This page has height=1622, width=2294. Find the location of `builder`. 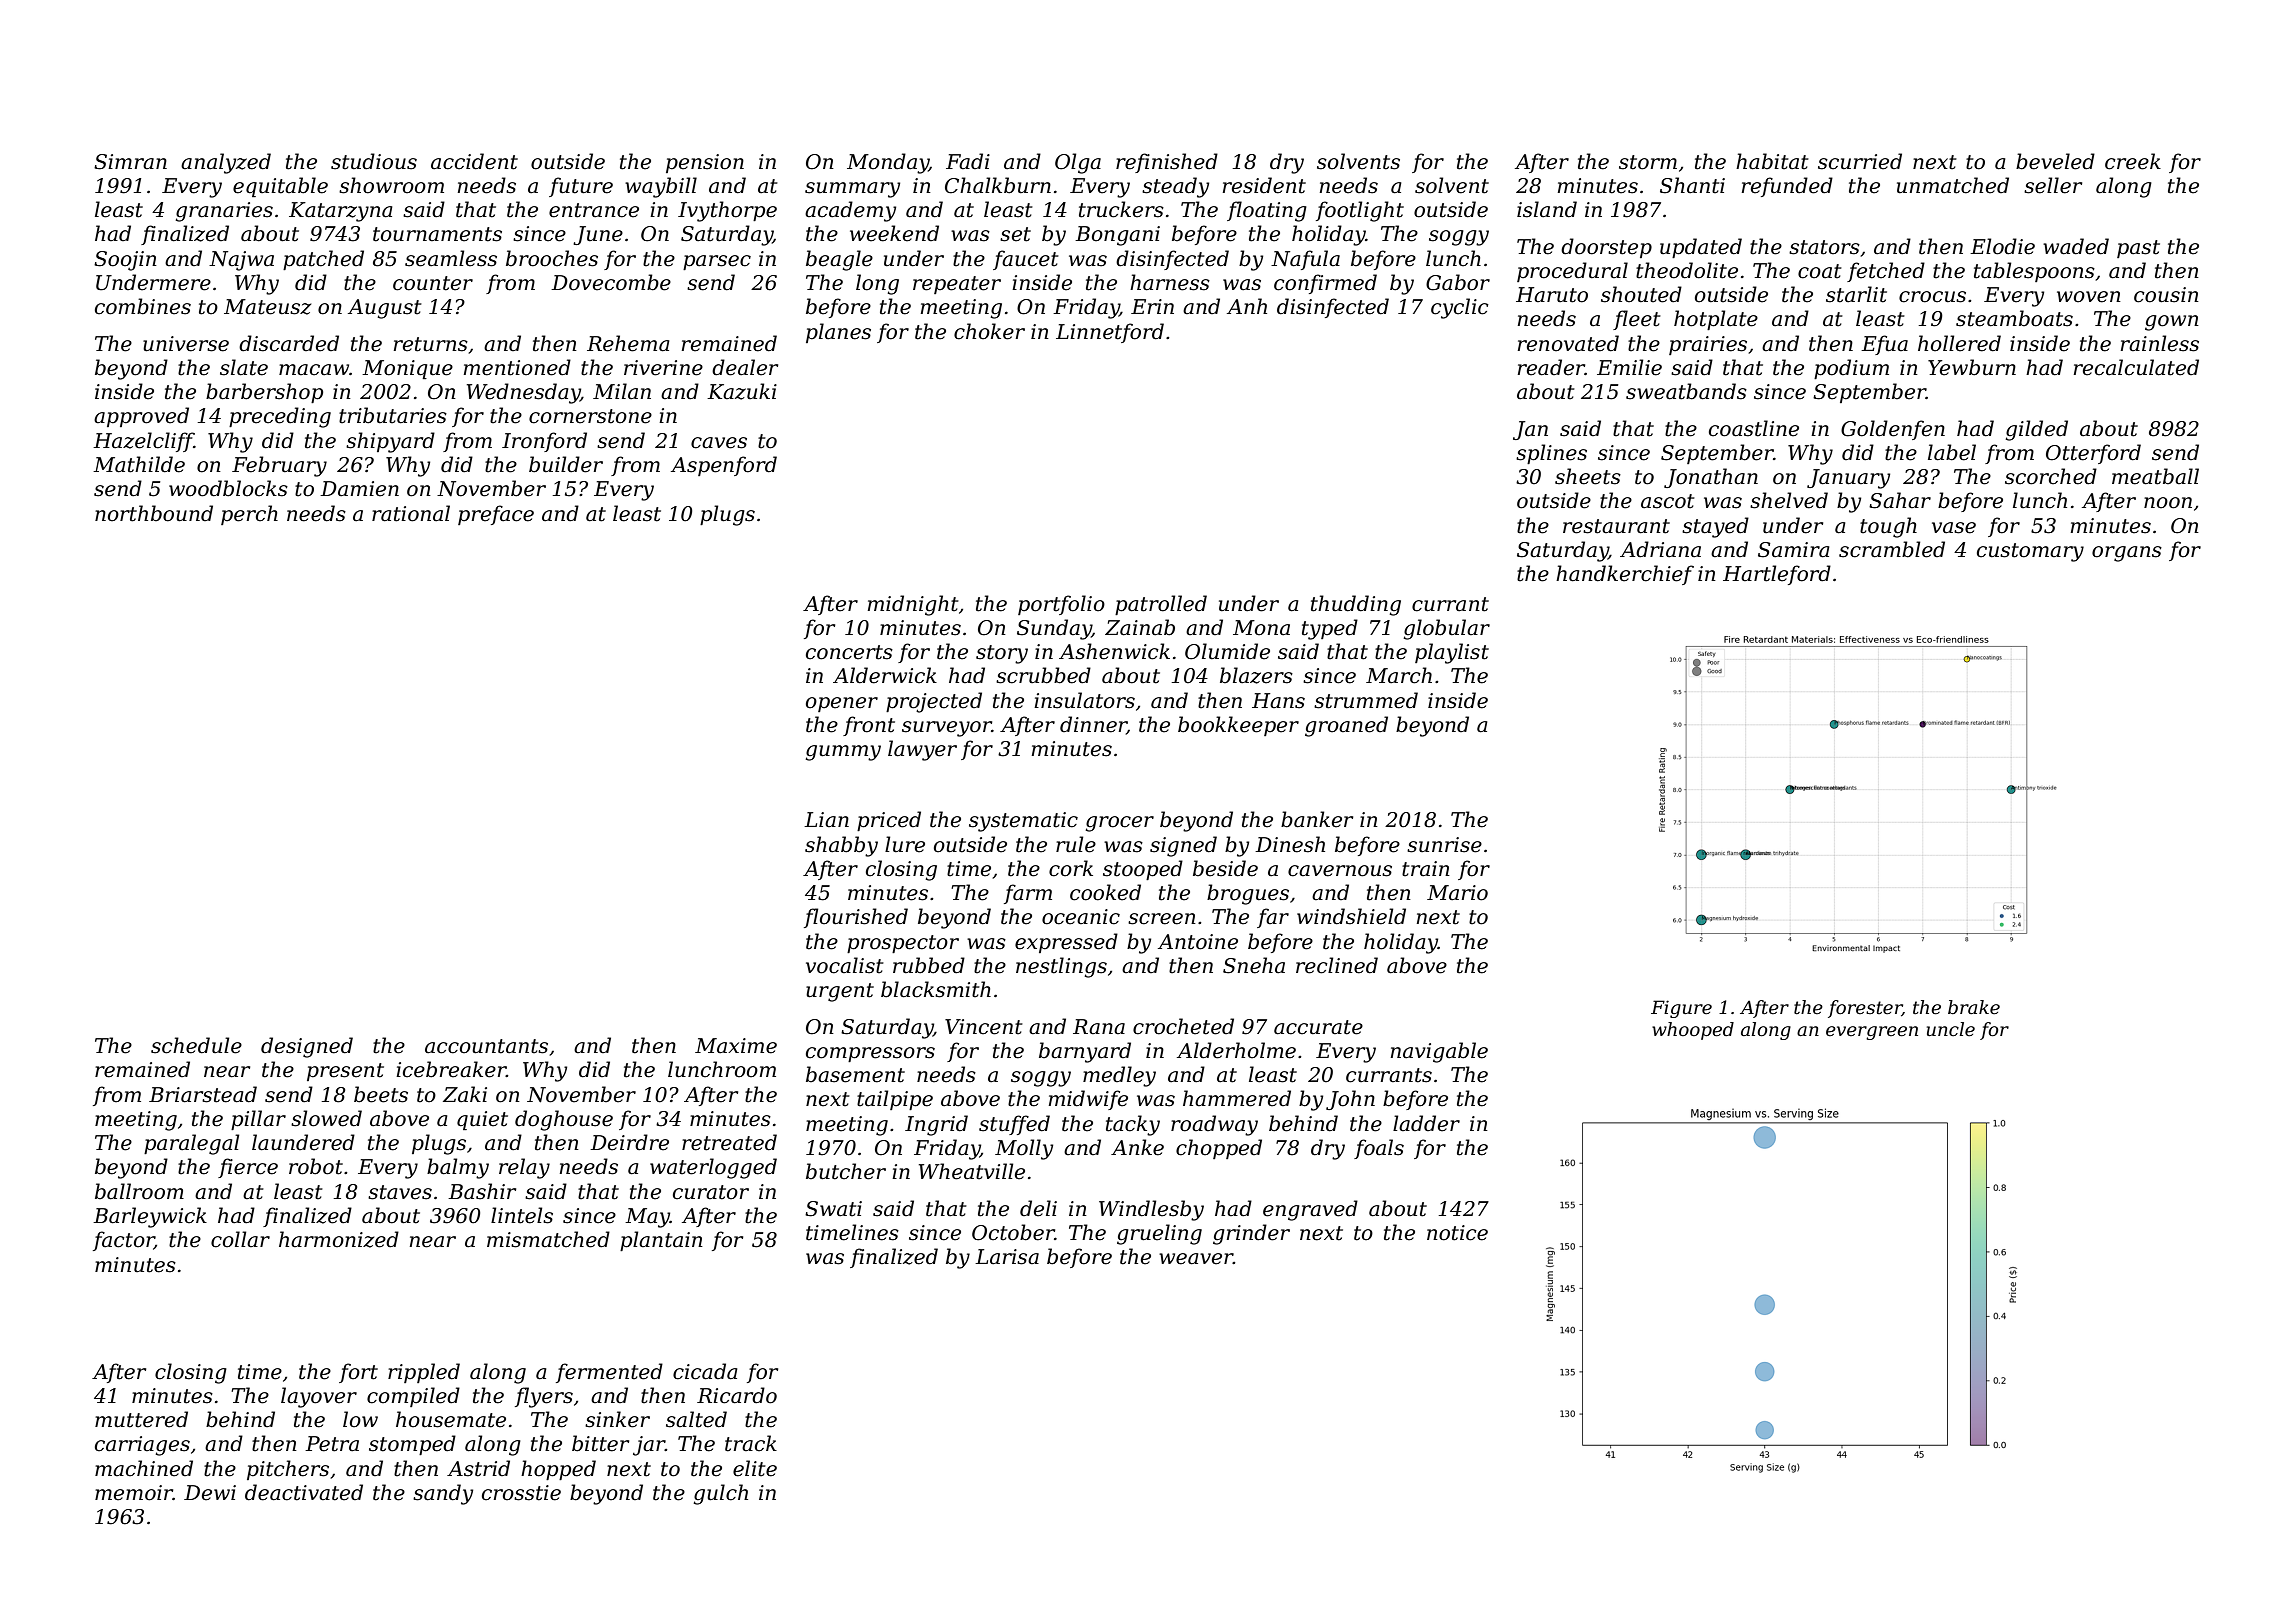

builder is located at coordinates (566, 464).
